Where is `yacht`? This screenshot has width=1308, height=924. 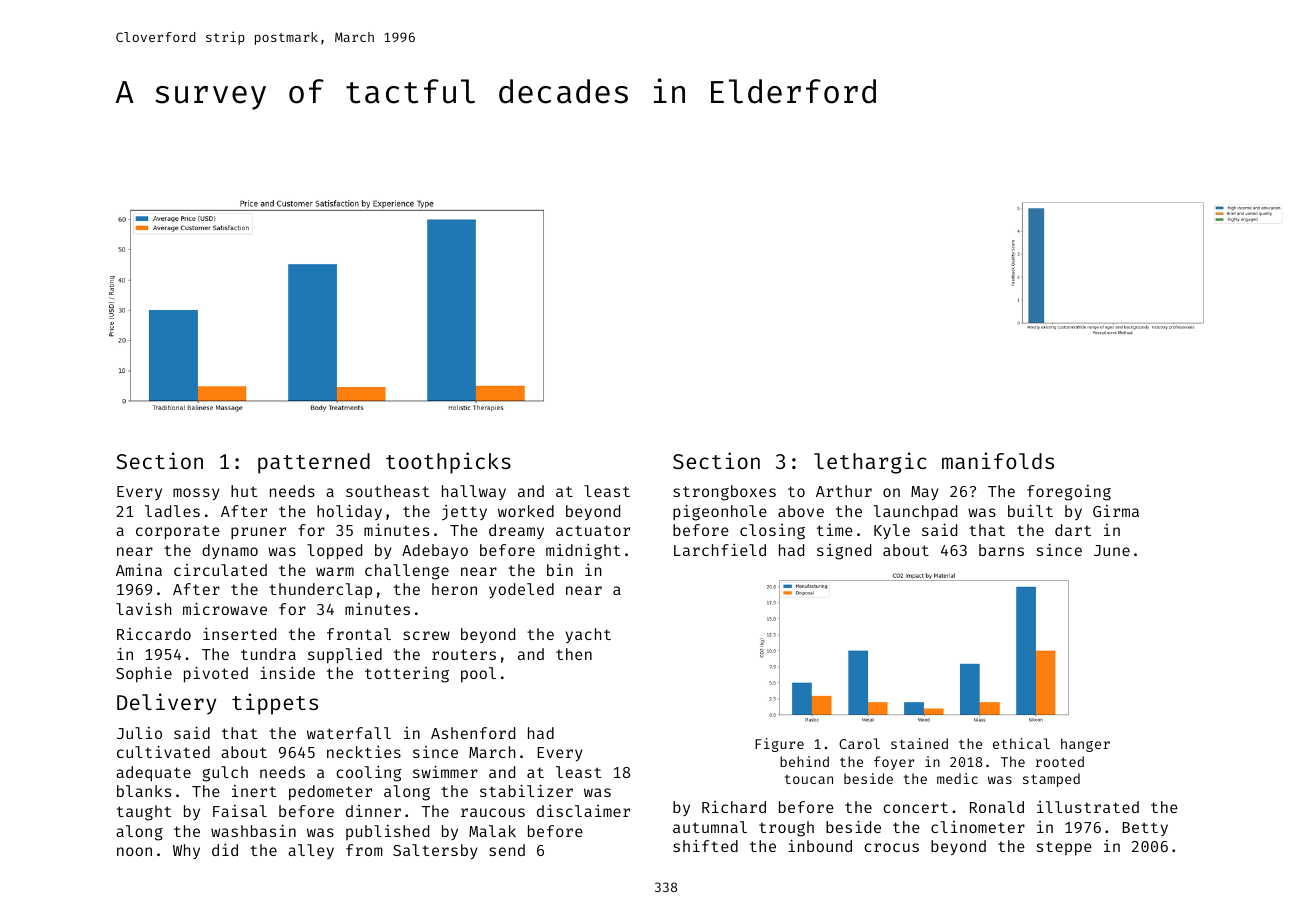 yacht is located at coordinates (588, 635).
